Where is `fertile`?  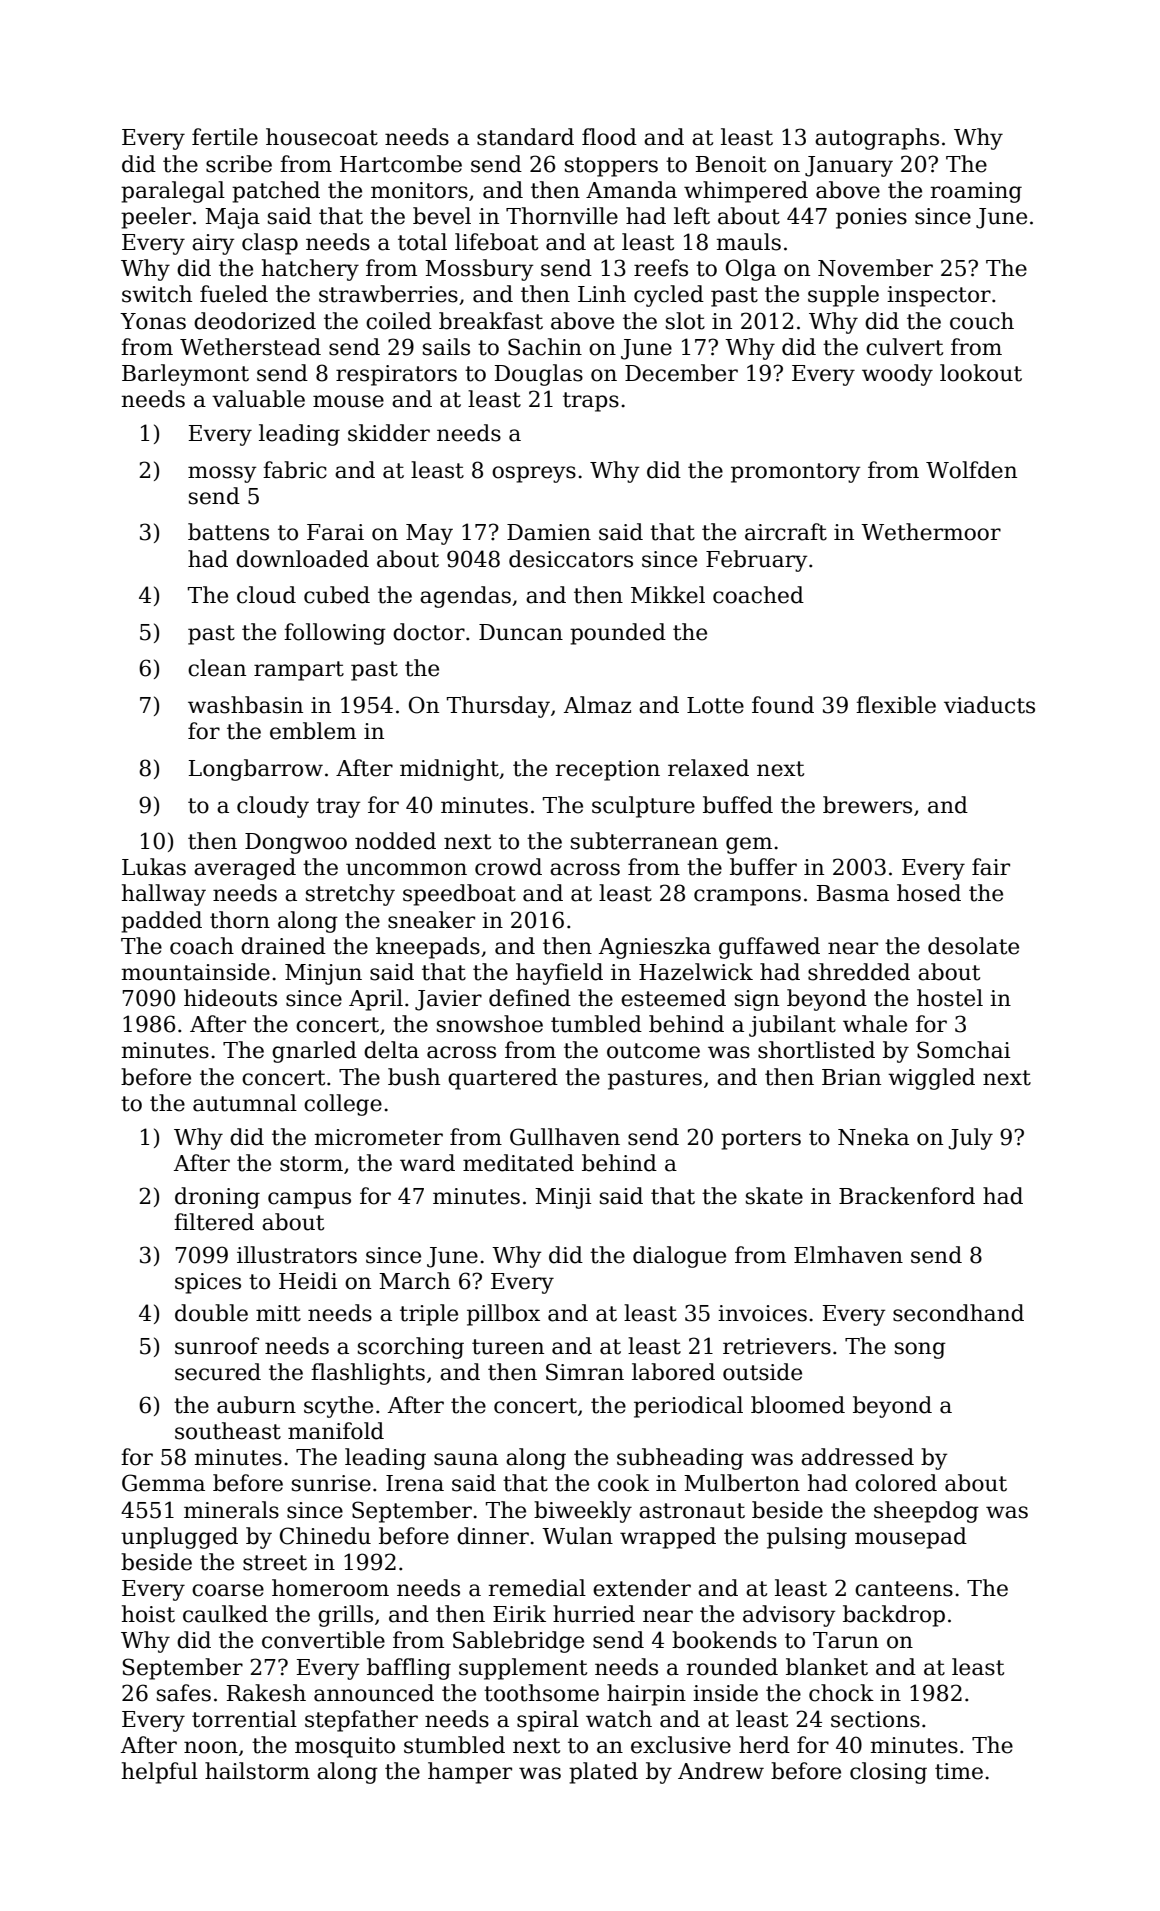
fertile is located at coordinates (225, 137).
